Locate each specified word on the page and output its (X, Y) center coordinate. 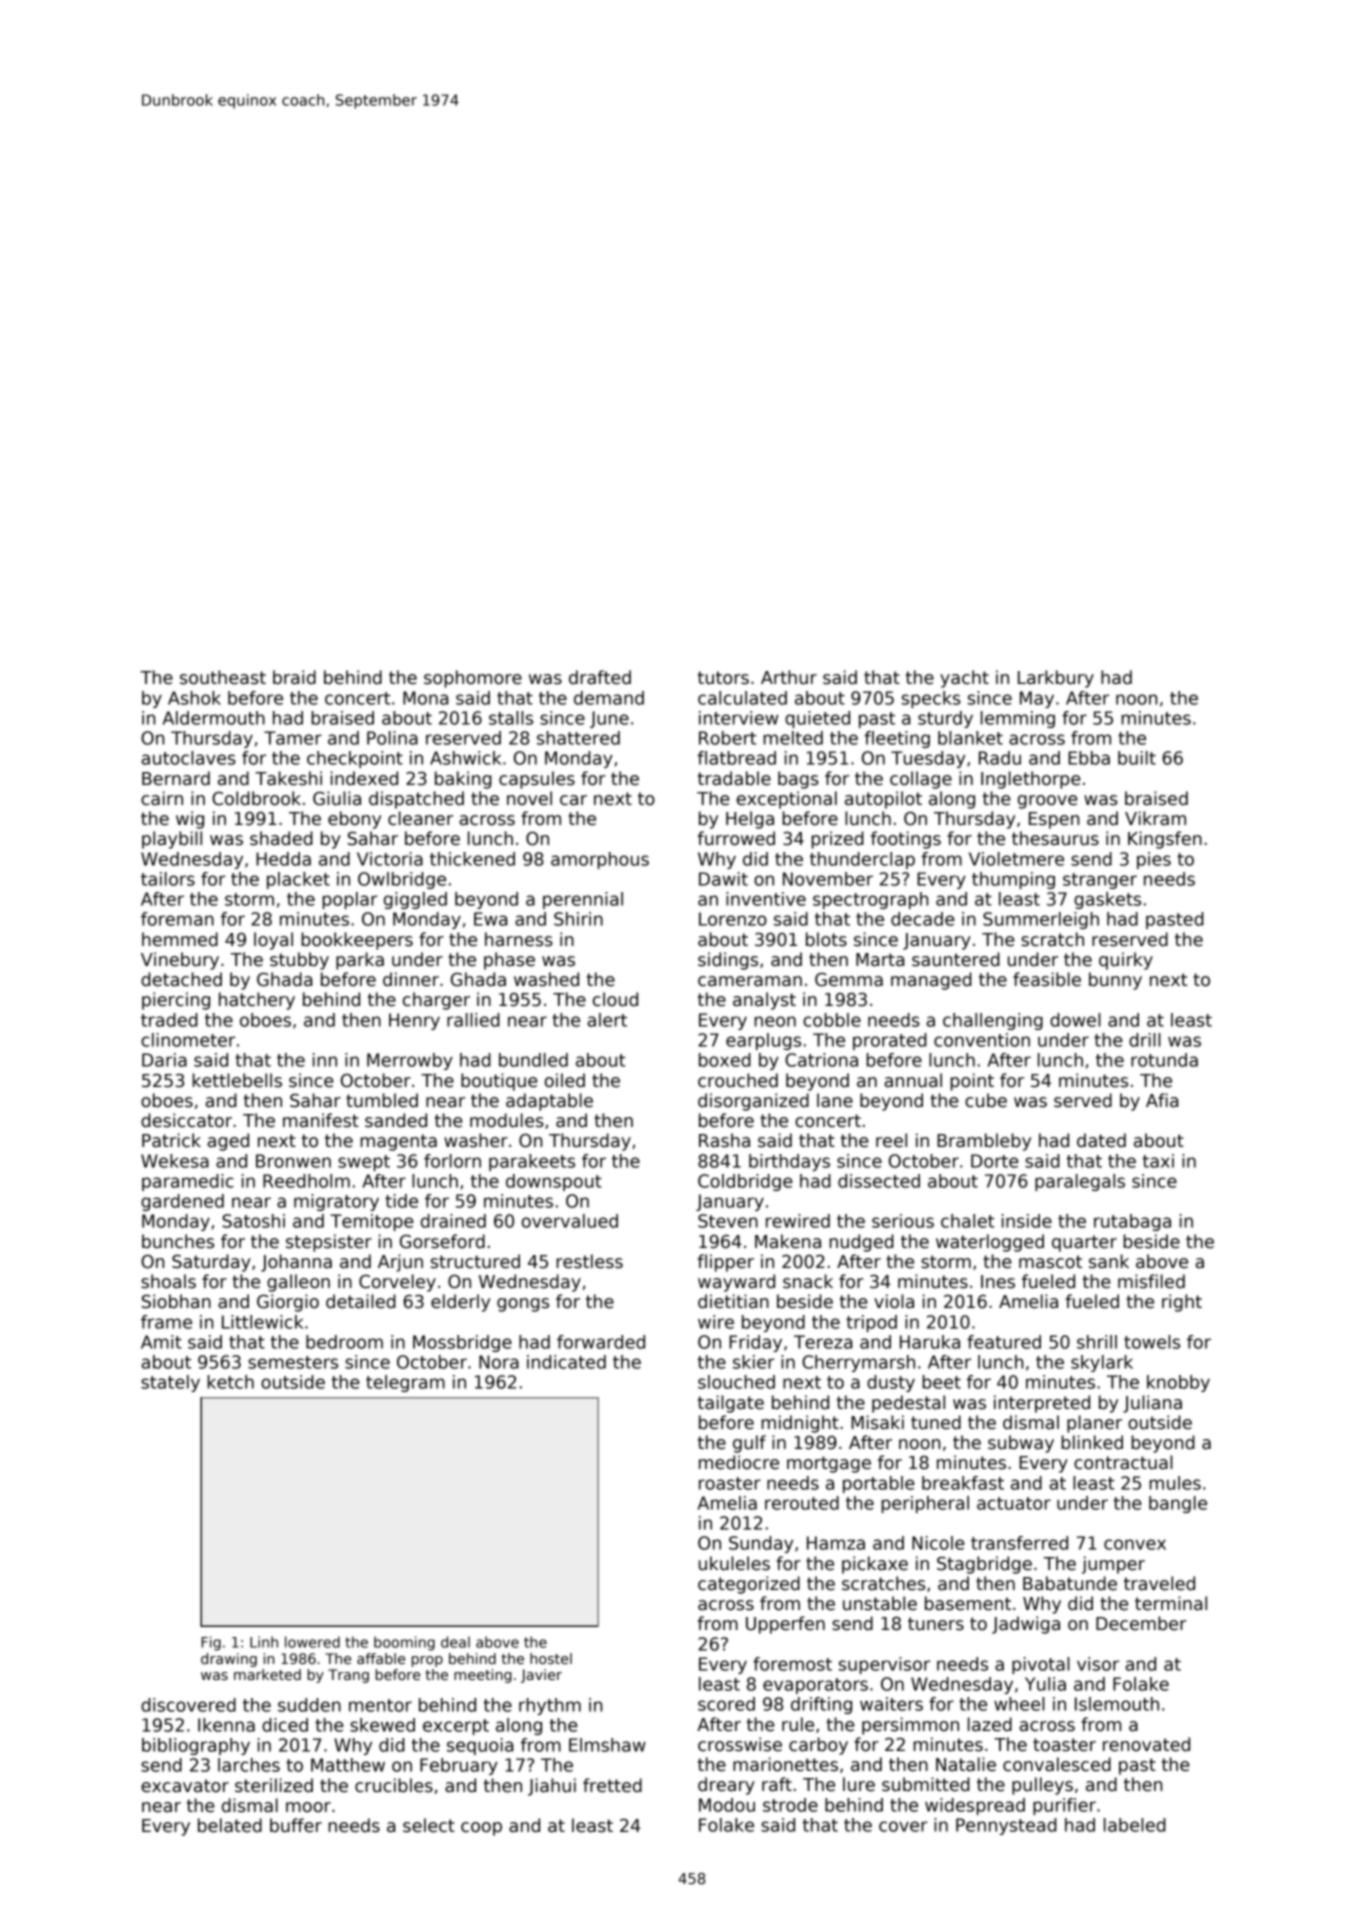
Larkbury (1056, 679)
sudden (309, 1705)
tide (401, 1201)
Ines (998, 1282)
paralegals (1080, 1182)
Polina (392, 738)
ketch (230, 1382)
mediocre (739, 1462)
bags (798, 780)
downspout (554, 1182)
